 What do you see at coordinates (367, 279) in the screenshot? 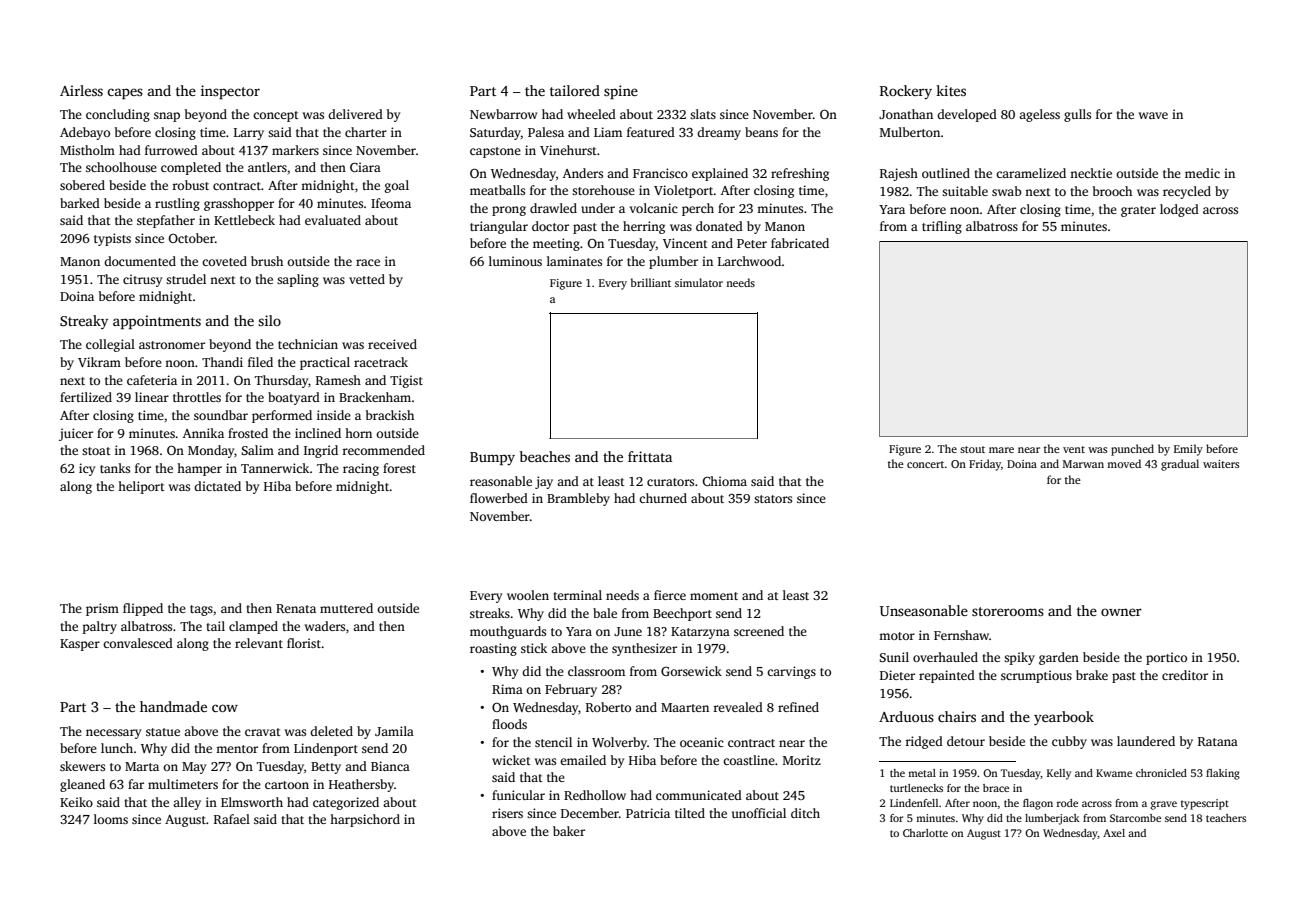
I see `vetted` at bounding box center [367, 279].
